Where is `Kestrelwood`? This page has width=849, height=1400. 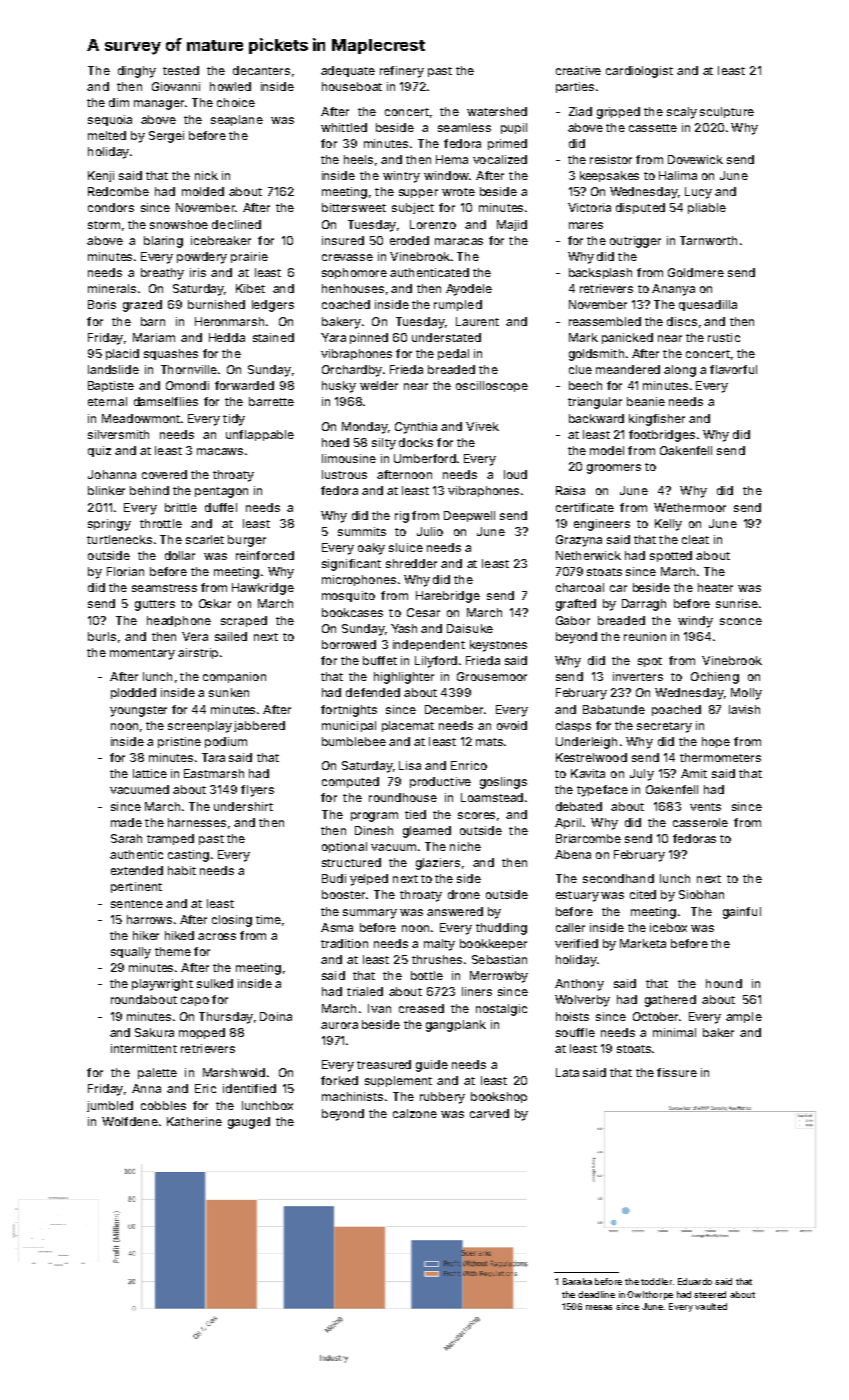
Kestrelwood is located at coordinates (591, 757).
